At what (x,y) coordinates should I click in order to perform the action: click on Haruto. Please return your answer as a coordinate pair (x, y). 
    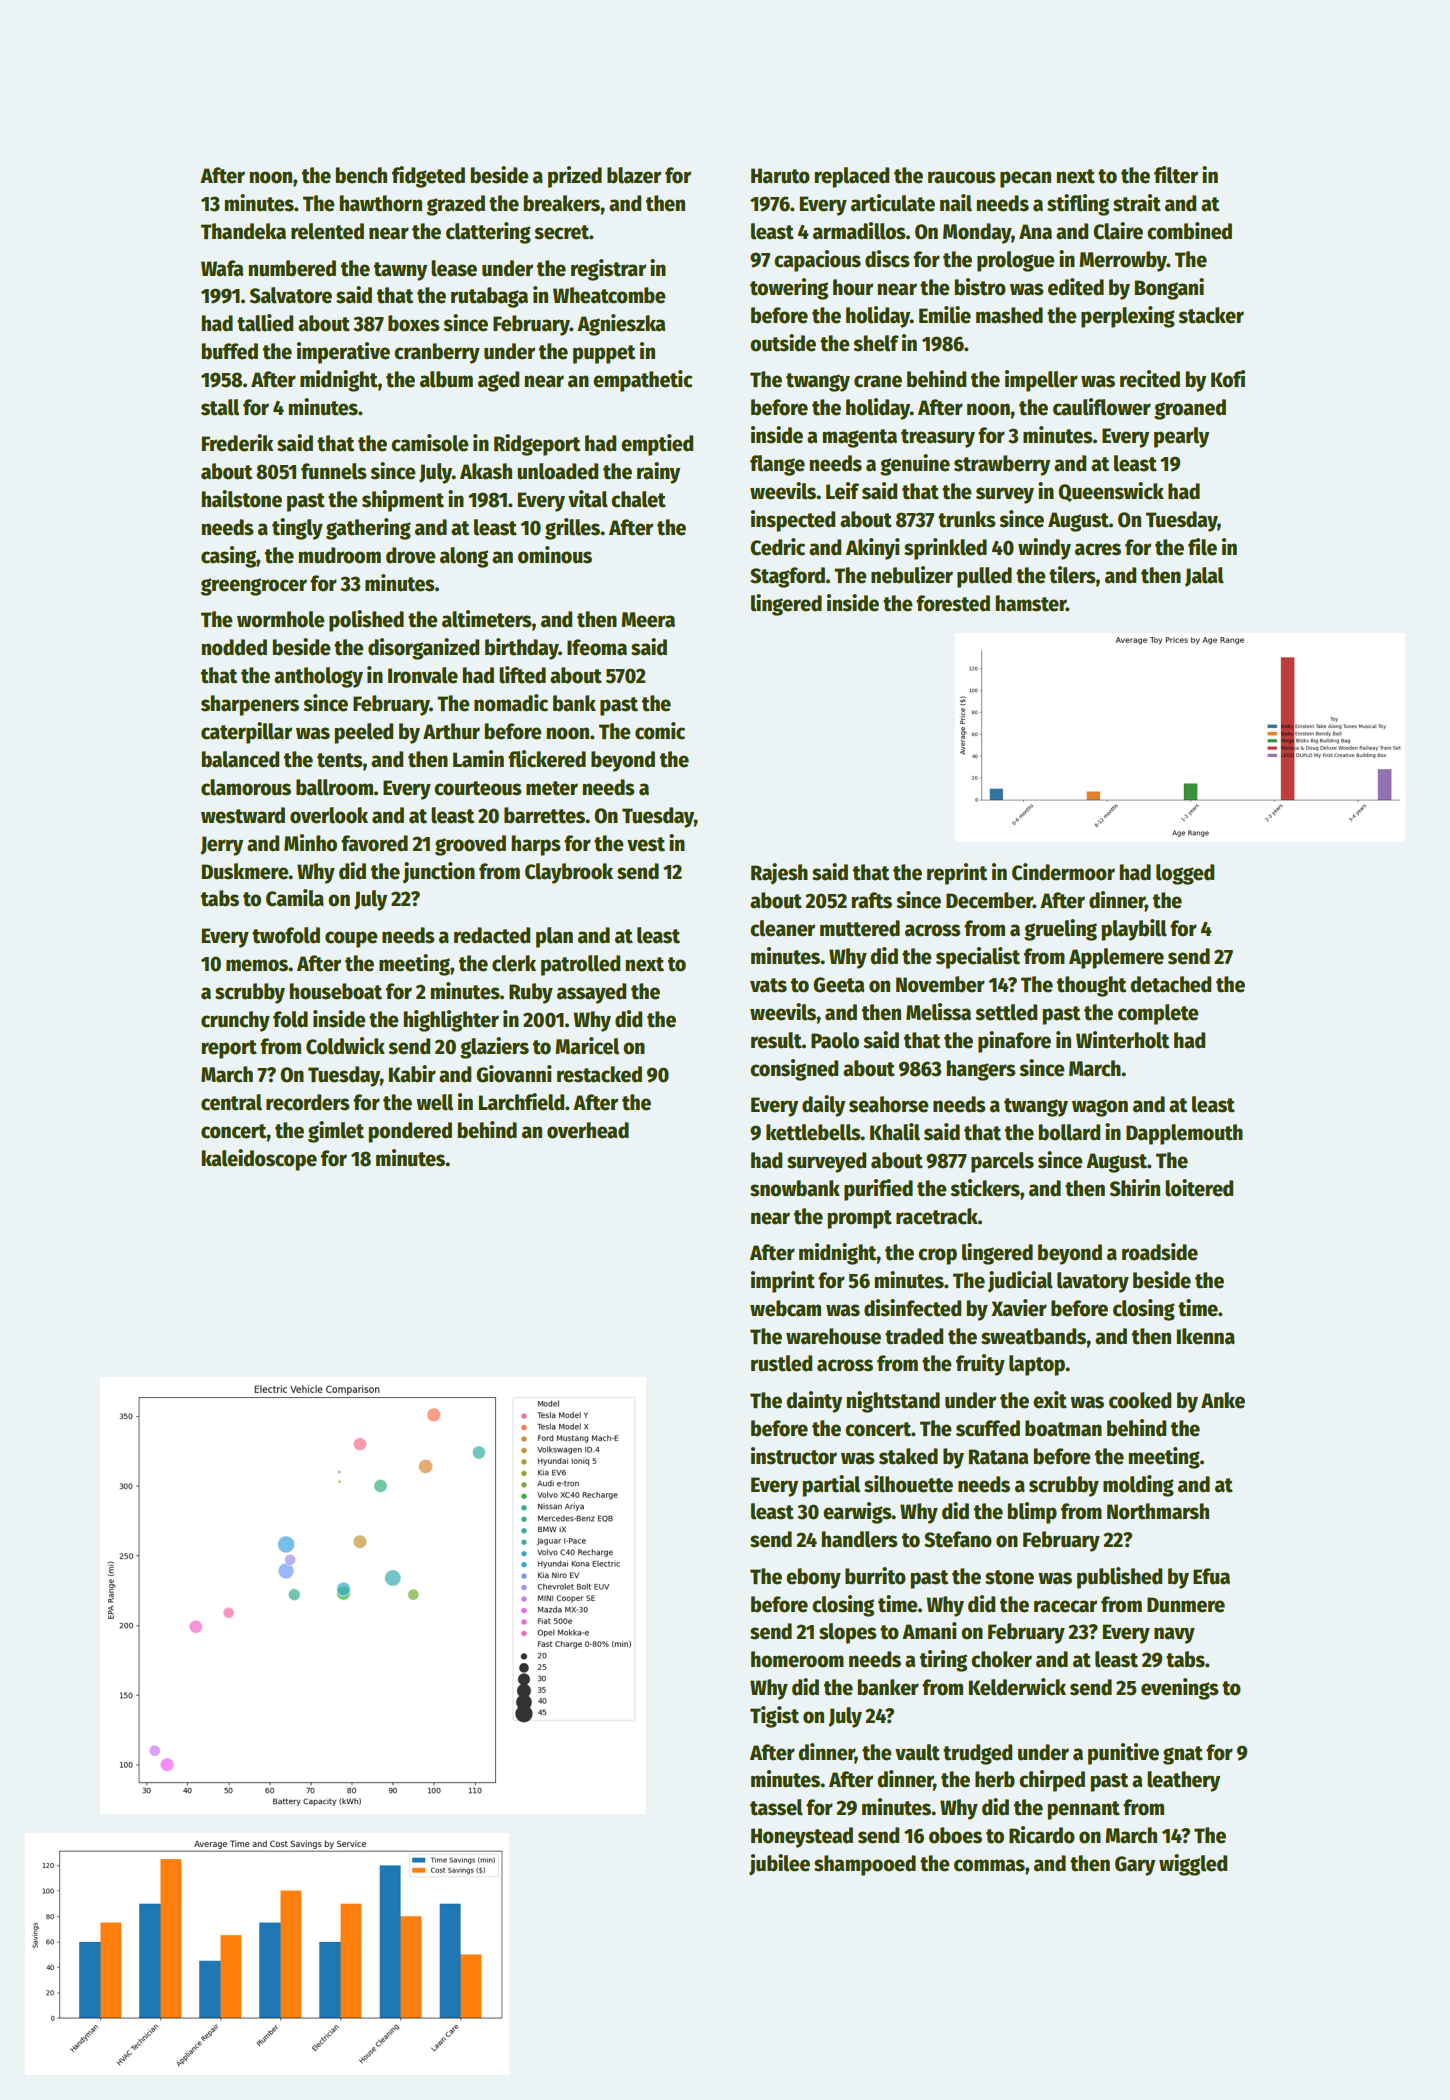
    Looking at the image, I should click on (780, 176).
